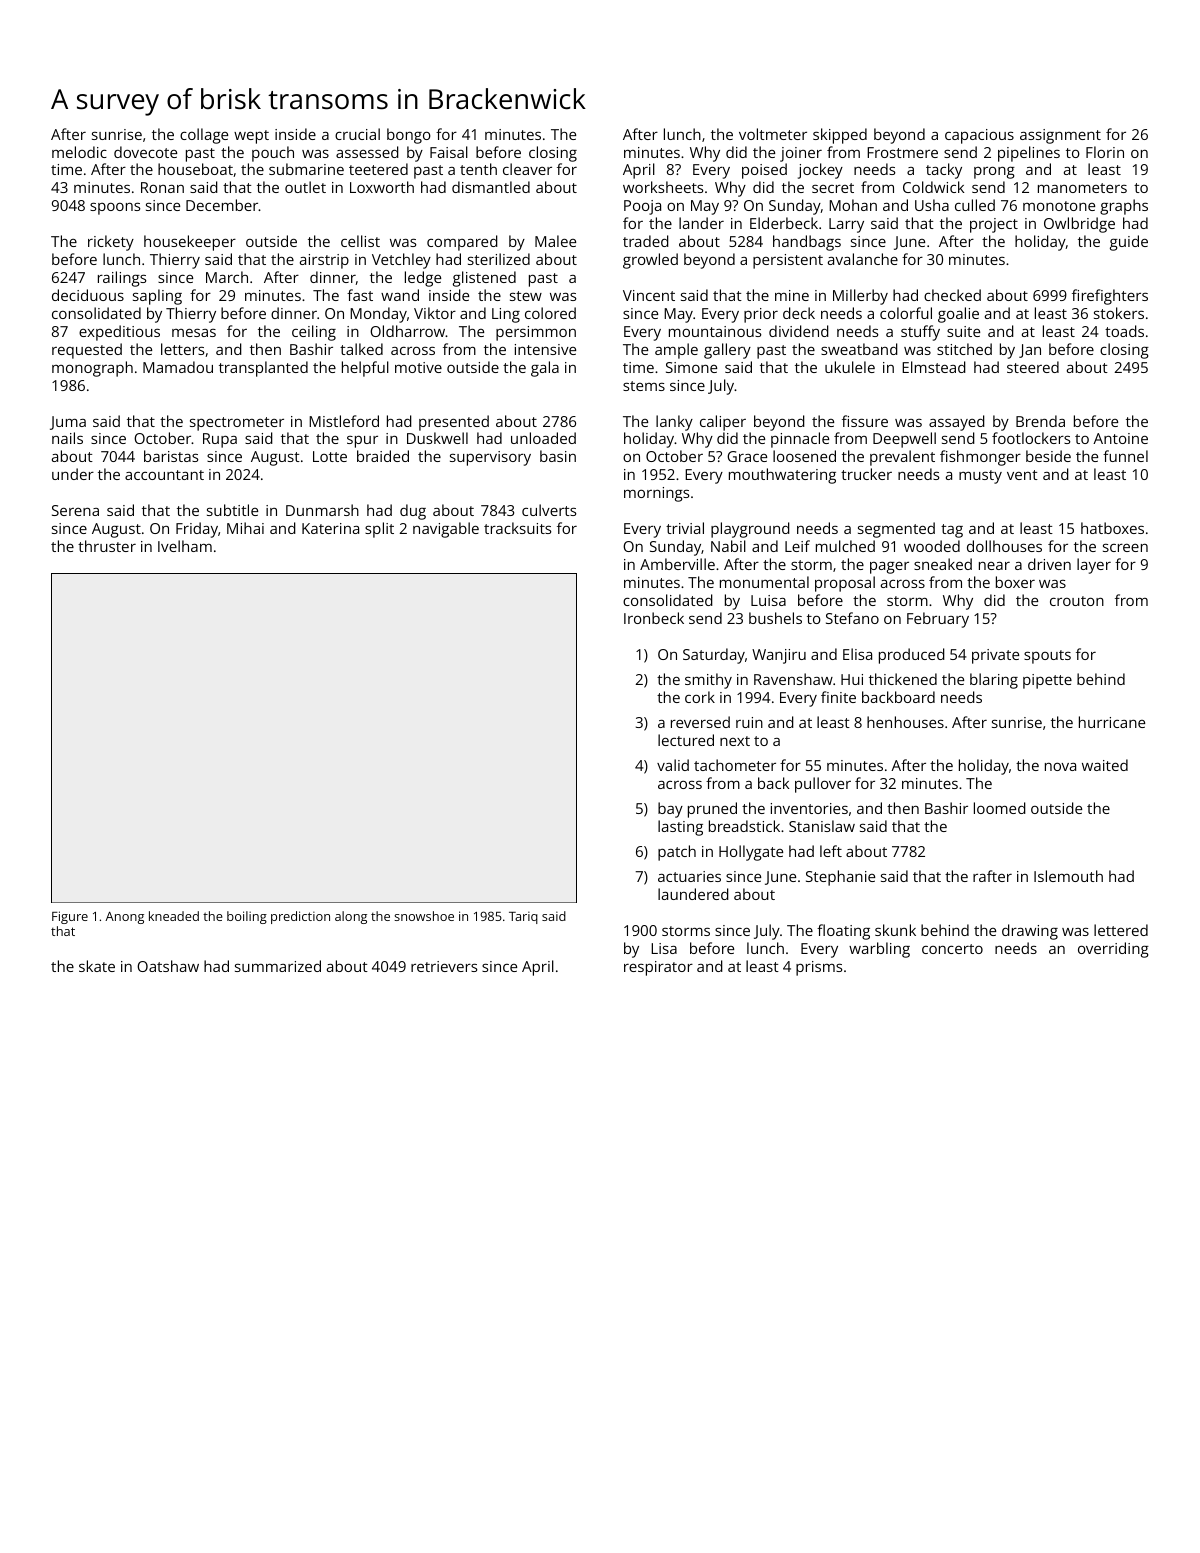 Image resolution: width=1200 pixels, height=1553 pixels. What do you see at coordinates (761, 315) in the screenshot?
I see `prior` at bounding box center [761, 315].
